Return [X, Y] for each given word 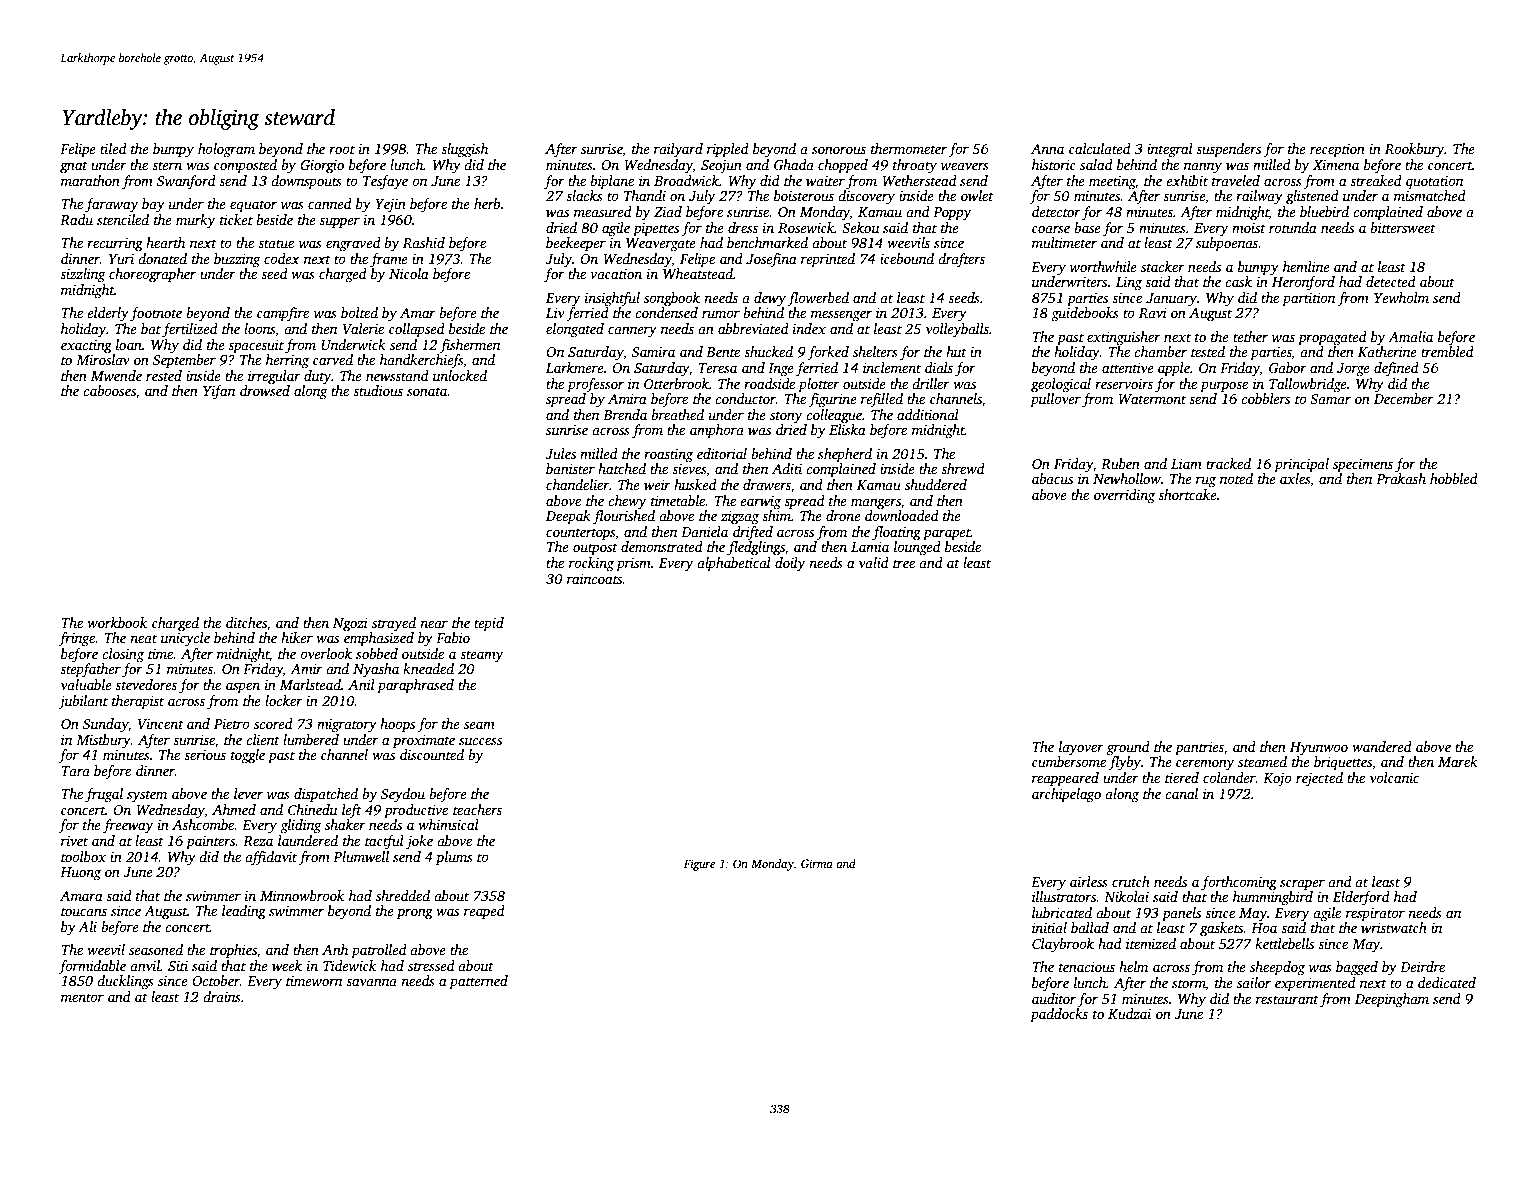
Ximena [1336, 165]
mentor [82, 997]
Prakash [1401, 478]
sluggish [464, 150]
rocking [591, 564]
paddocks [1059, 1015]
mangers [876, 504]
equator [253, 206]
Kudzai [1129, 1013]
